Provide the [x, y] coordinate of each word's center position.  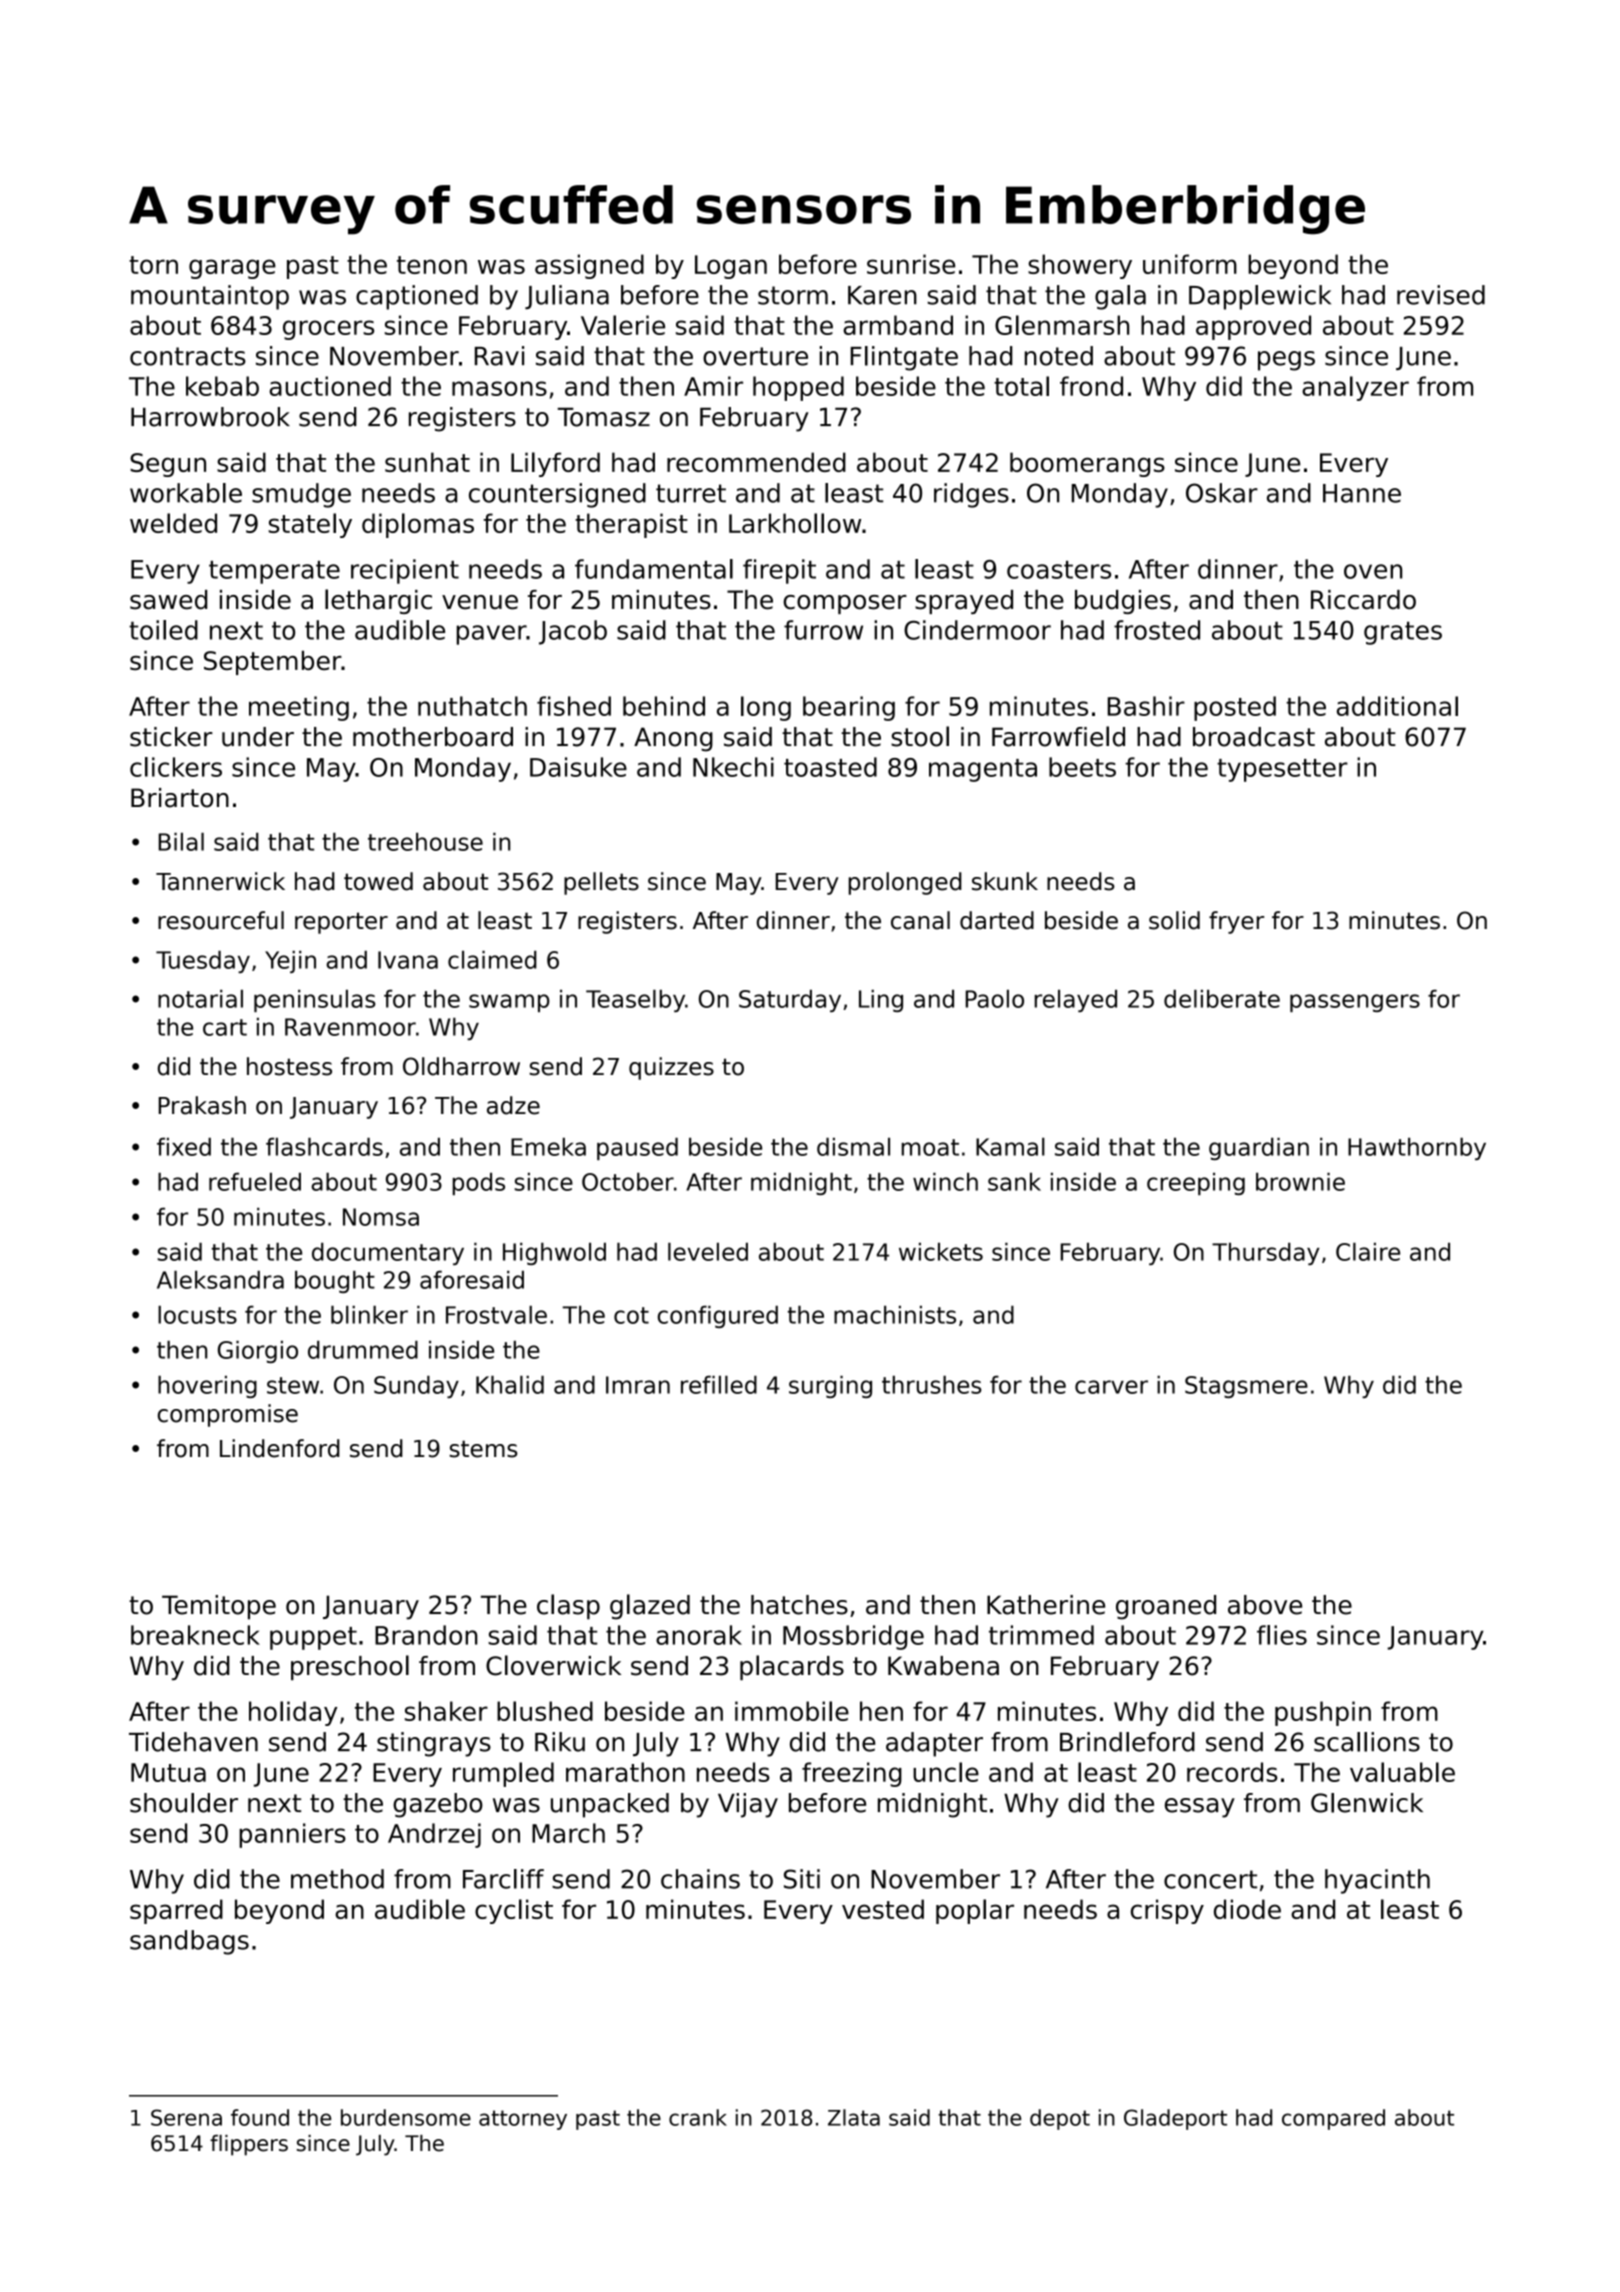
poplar [975, 1911]
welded [173, 523]
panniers [292, 1835]
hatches [799, 1605]
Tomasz [604, 417]
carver [1111, 1387]
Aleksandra [220, 1279]
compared [1333, 2119]
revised [1441, 295]
